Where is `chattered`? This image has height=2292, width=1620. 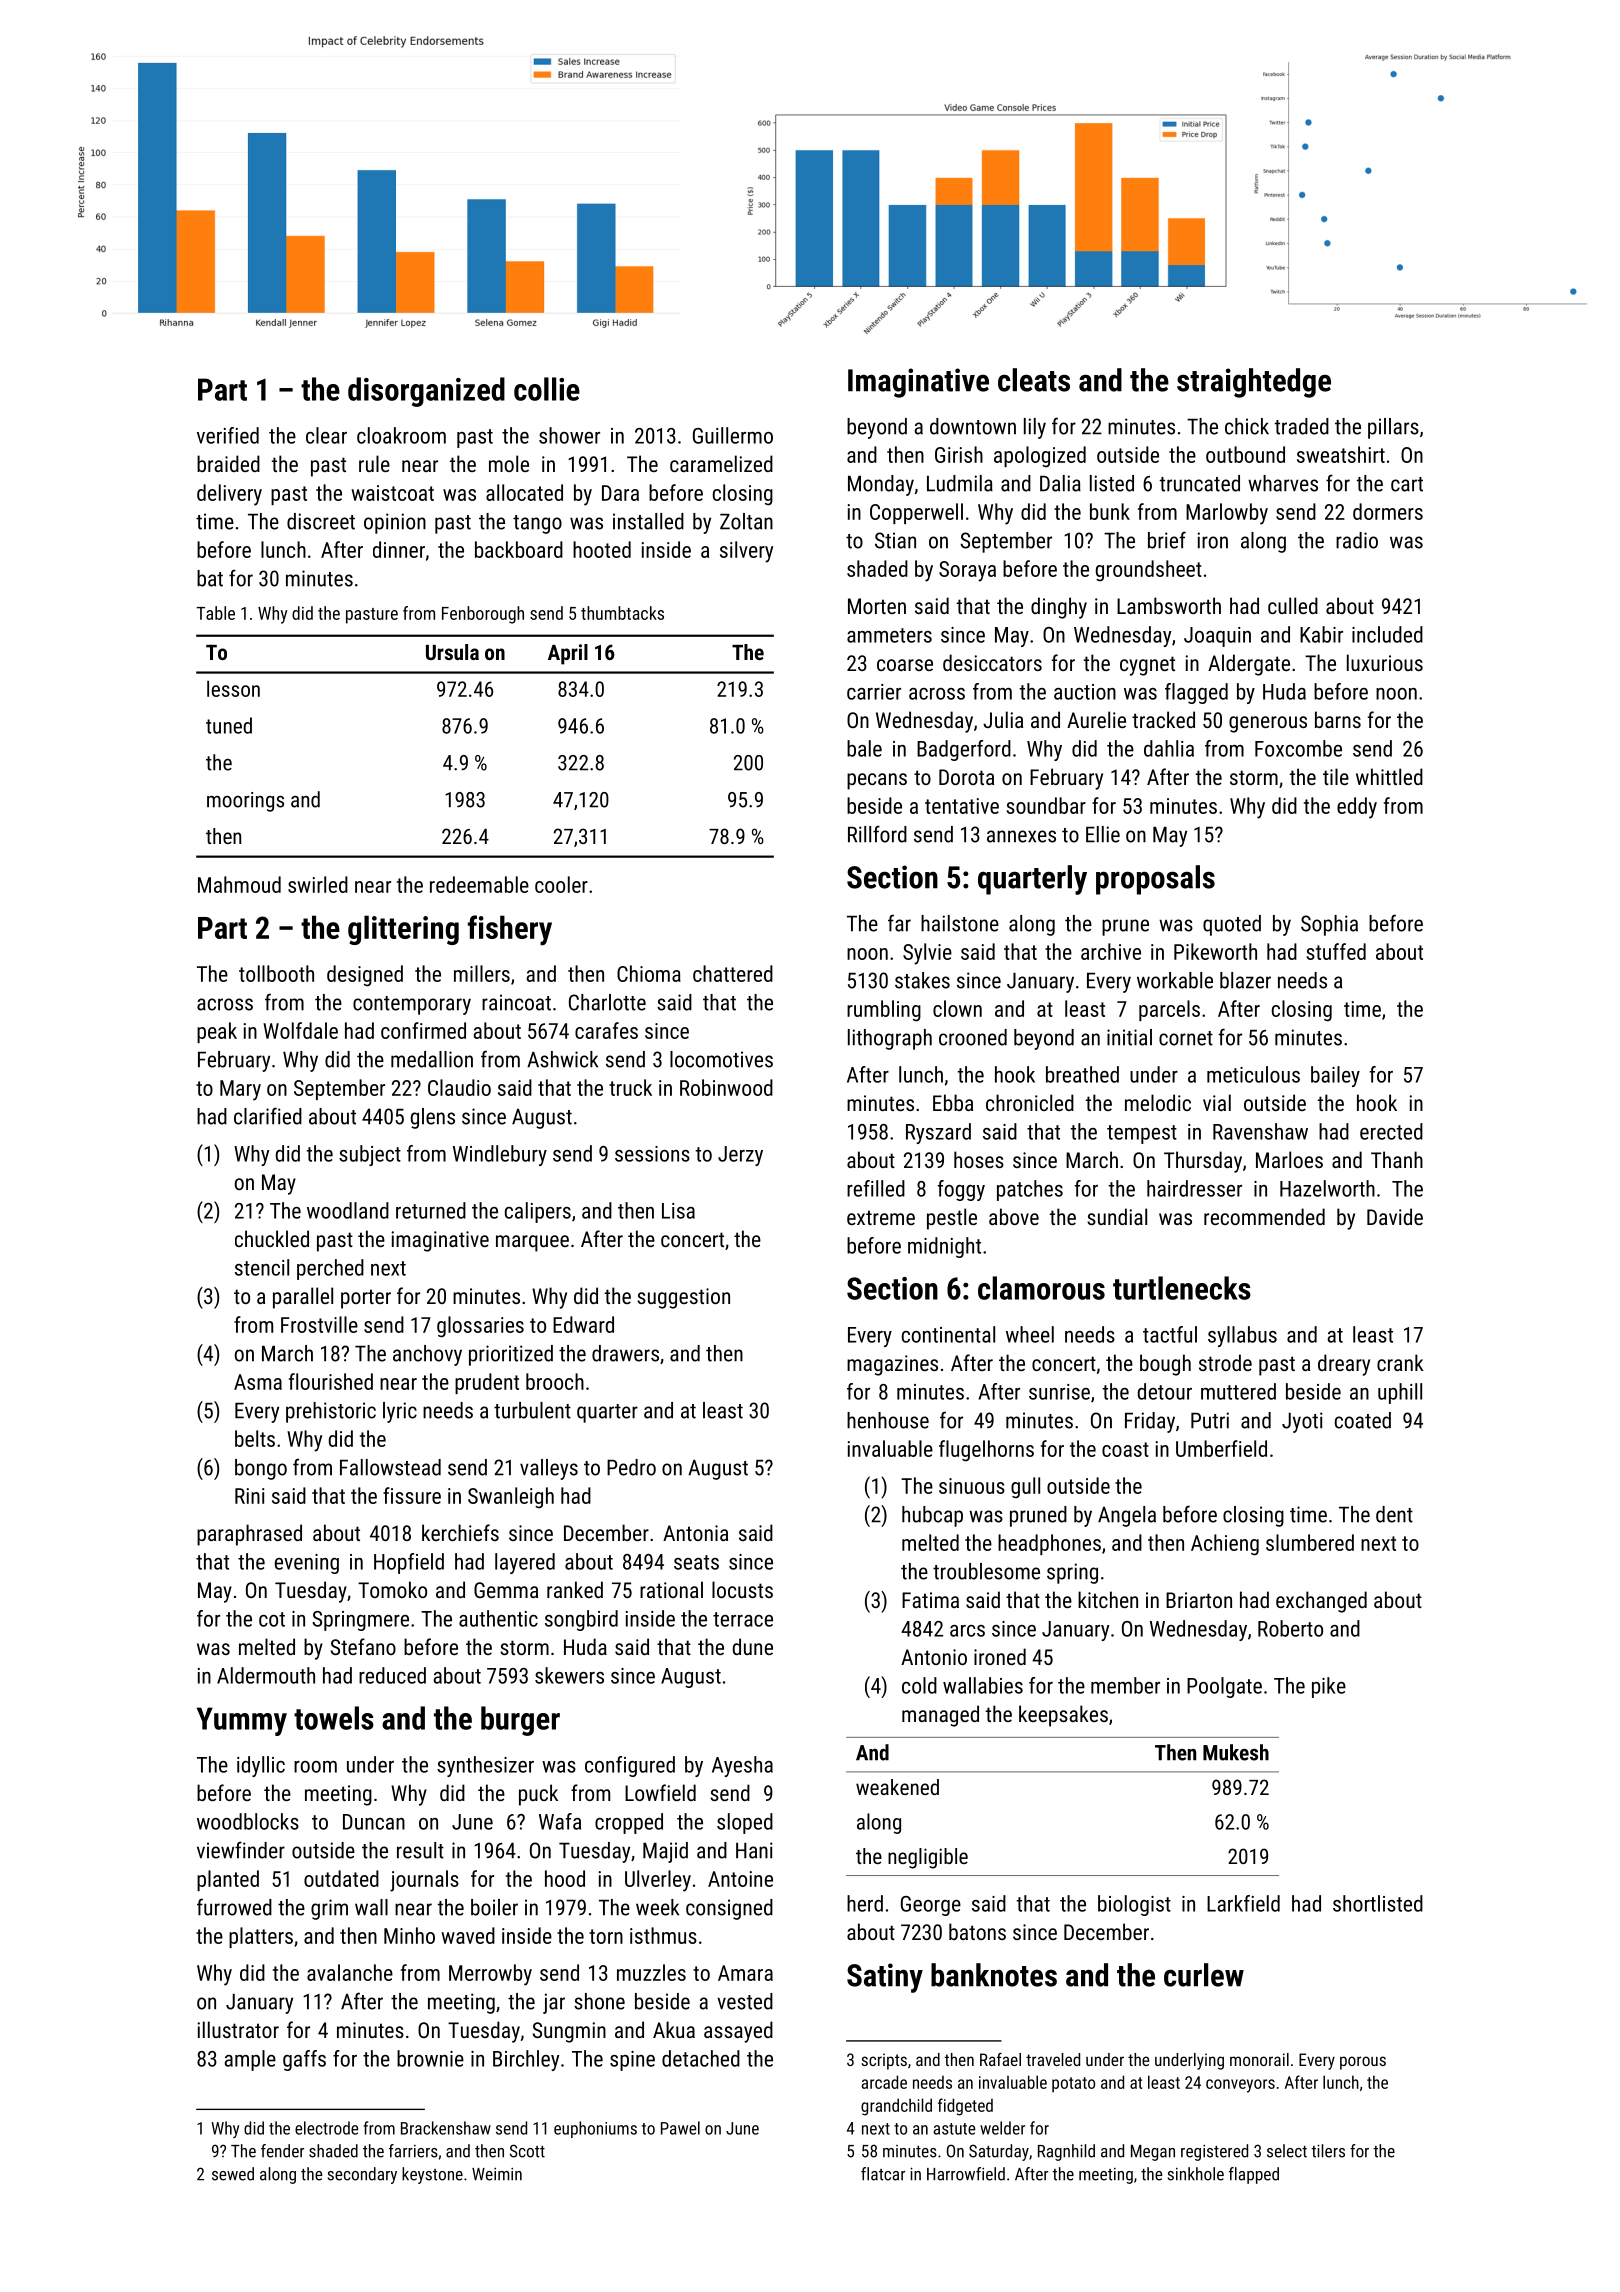 chattered is located at coordinates (733, 973).
